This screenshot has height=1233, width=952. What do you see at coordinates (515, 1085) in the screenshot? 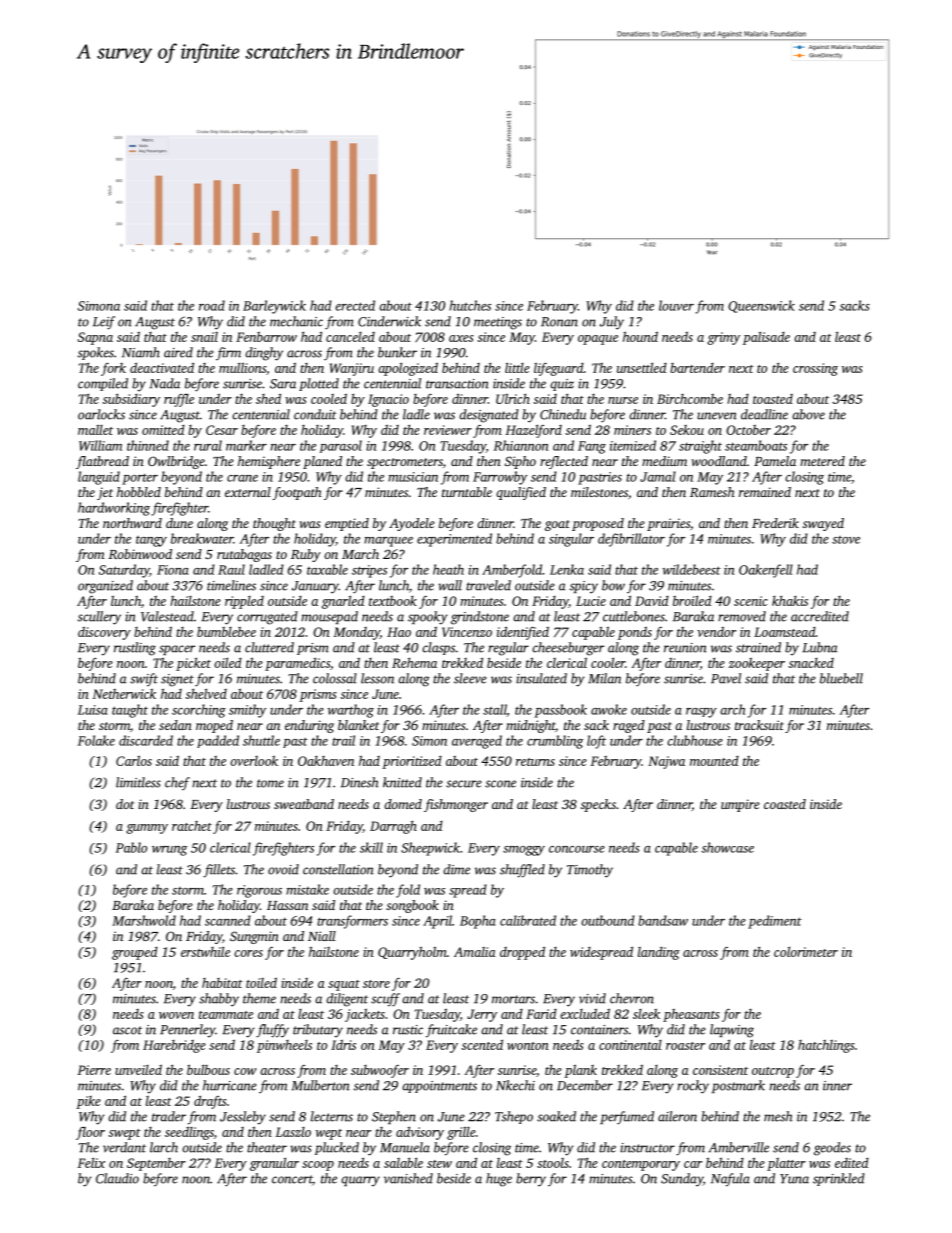
I see `Nkechi` at bounding box center [515, 1085].
